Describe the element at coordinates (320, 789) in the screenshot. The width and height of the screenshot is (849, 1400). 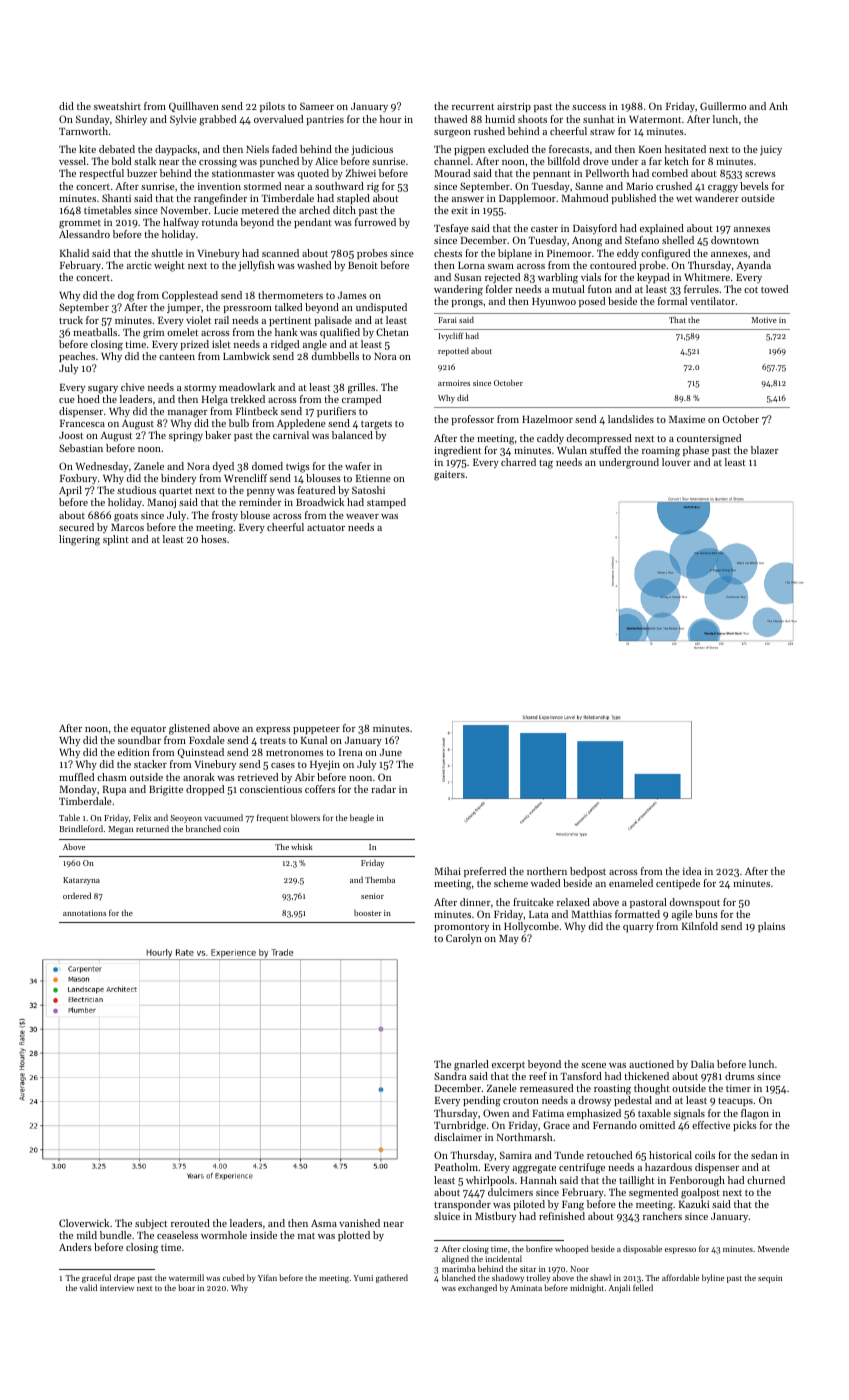
I see `coffers` at that location.
